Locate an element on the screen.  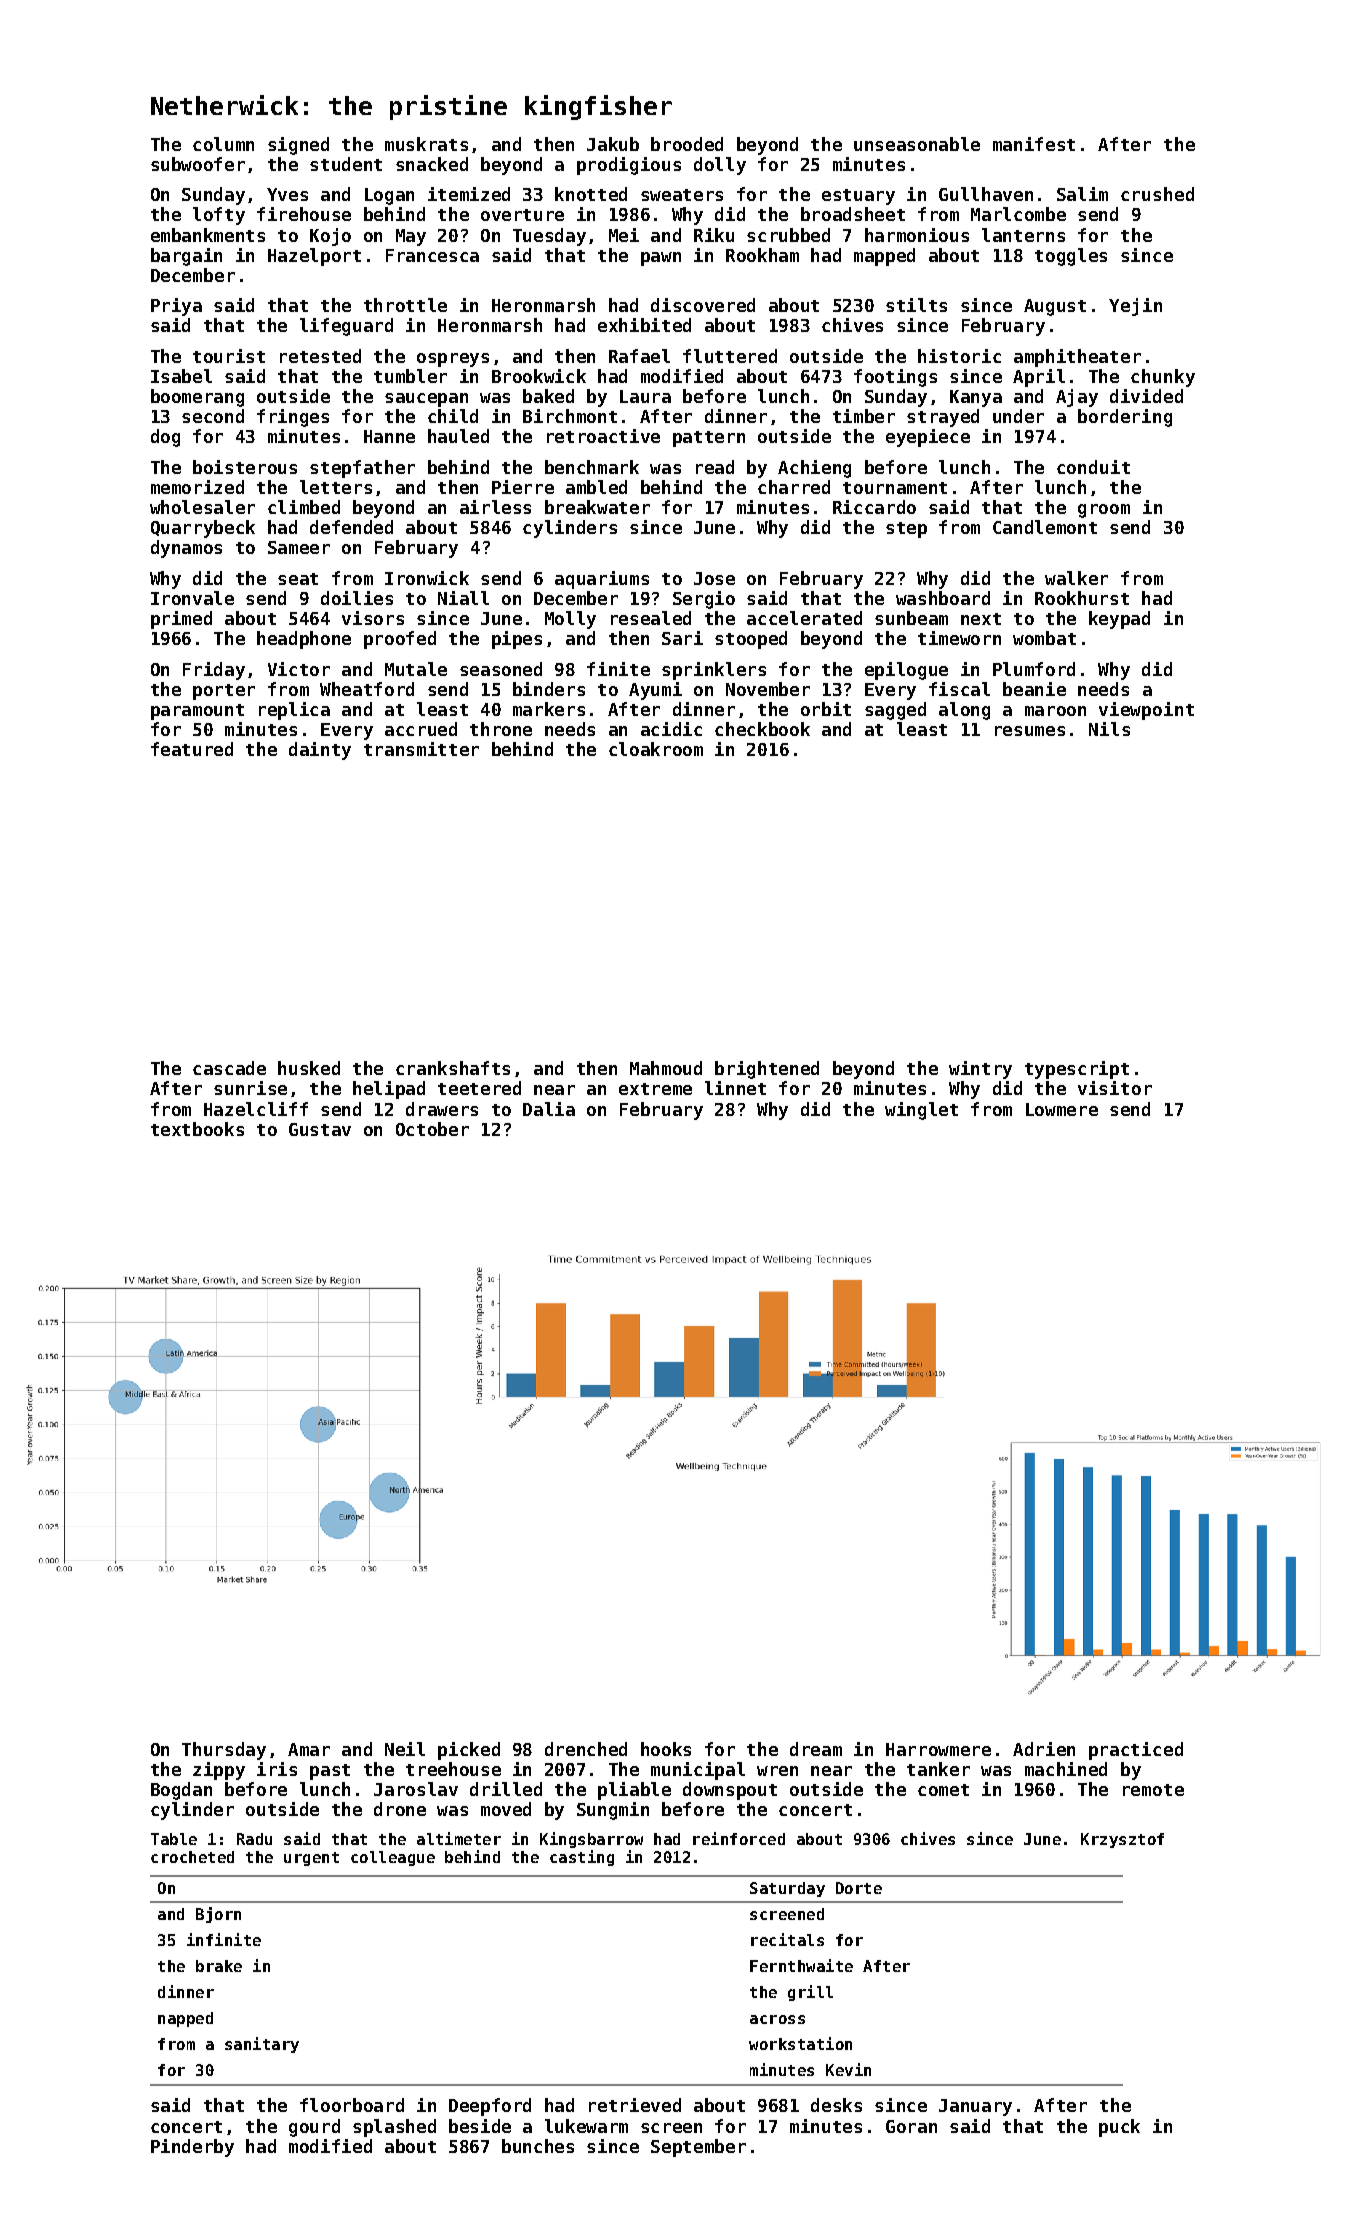
hooks is located at coordinates (666, 1749).
